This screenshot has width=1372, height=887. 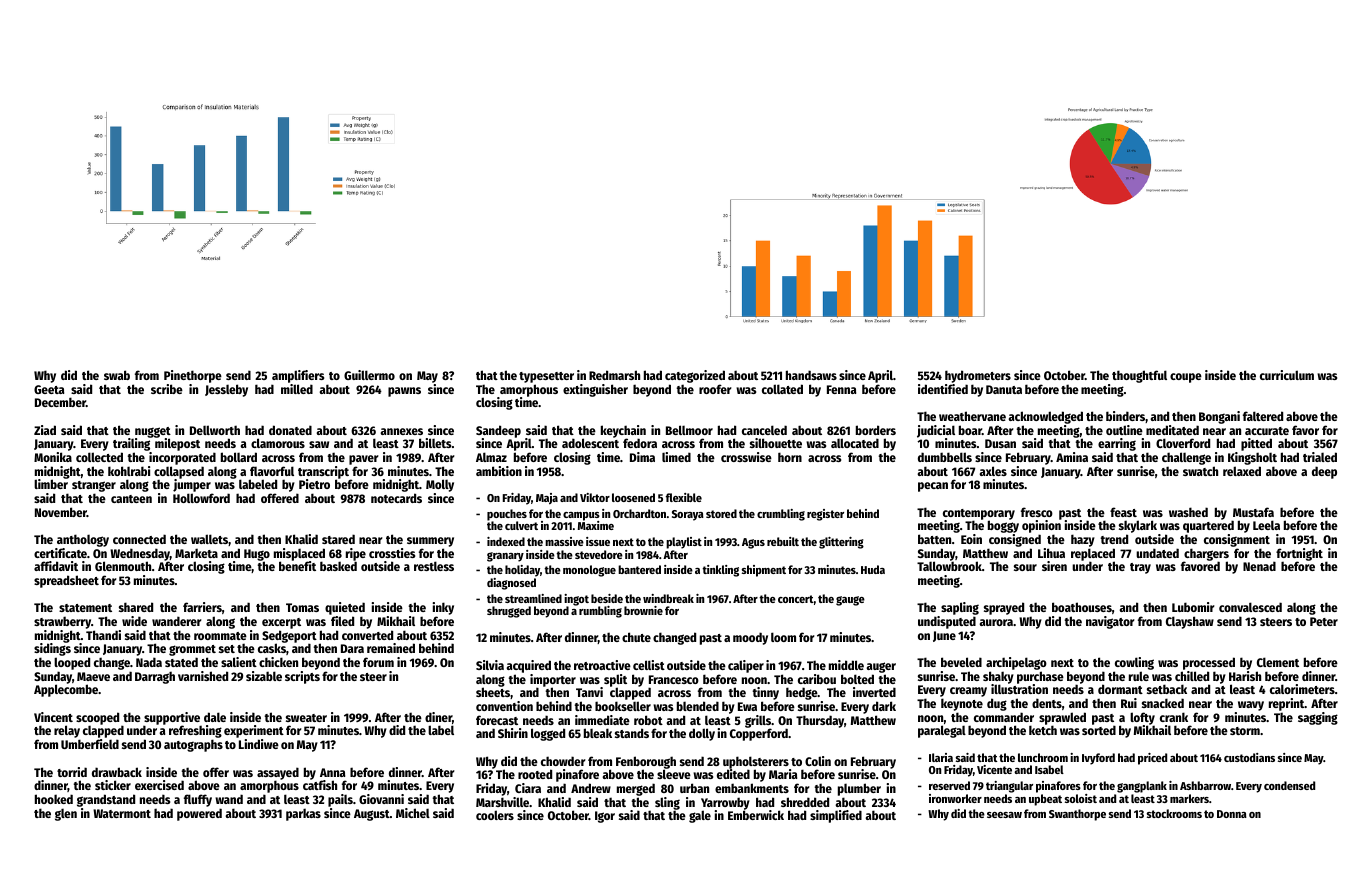 I want to click on excerpt, so click(x=281, y=623).
